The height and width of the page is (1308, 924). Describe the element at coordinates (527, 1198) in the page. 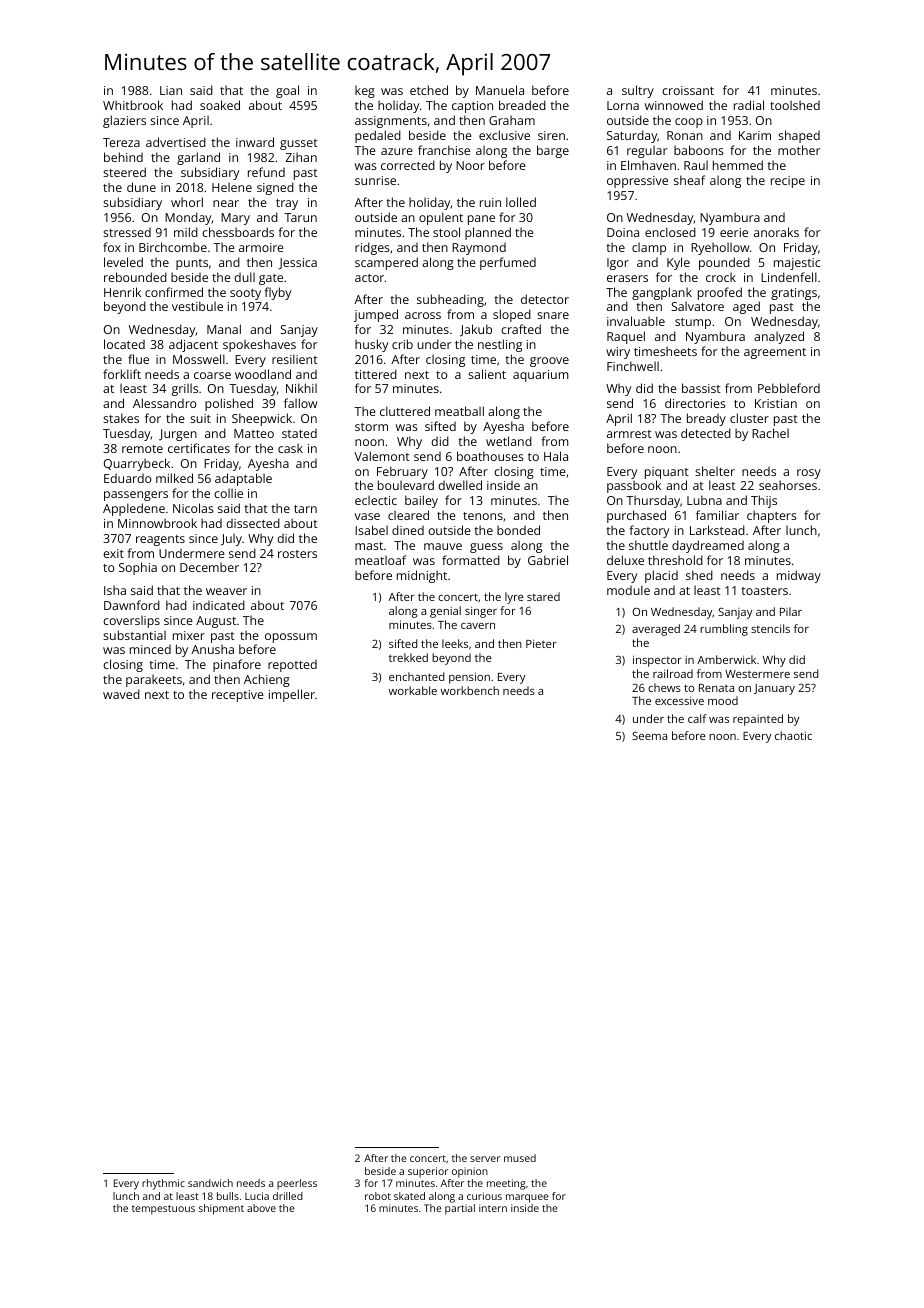

I see `marquee` at that location.
